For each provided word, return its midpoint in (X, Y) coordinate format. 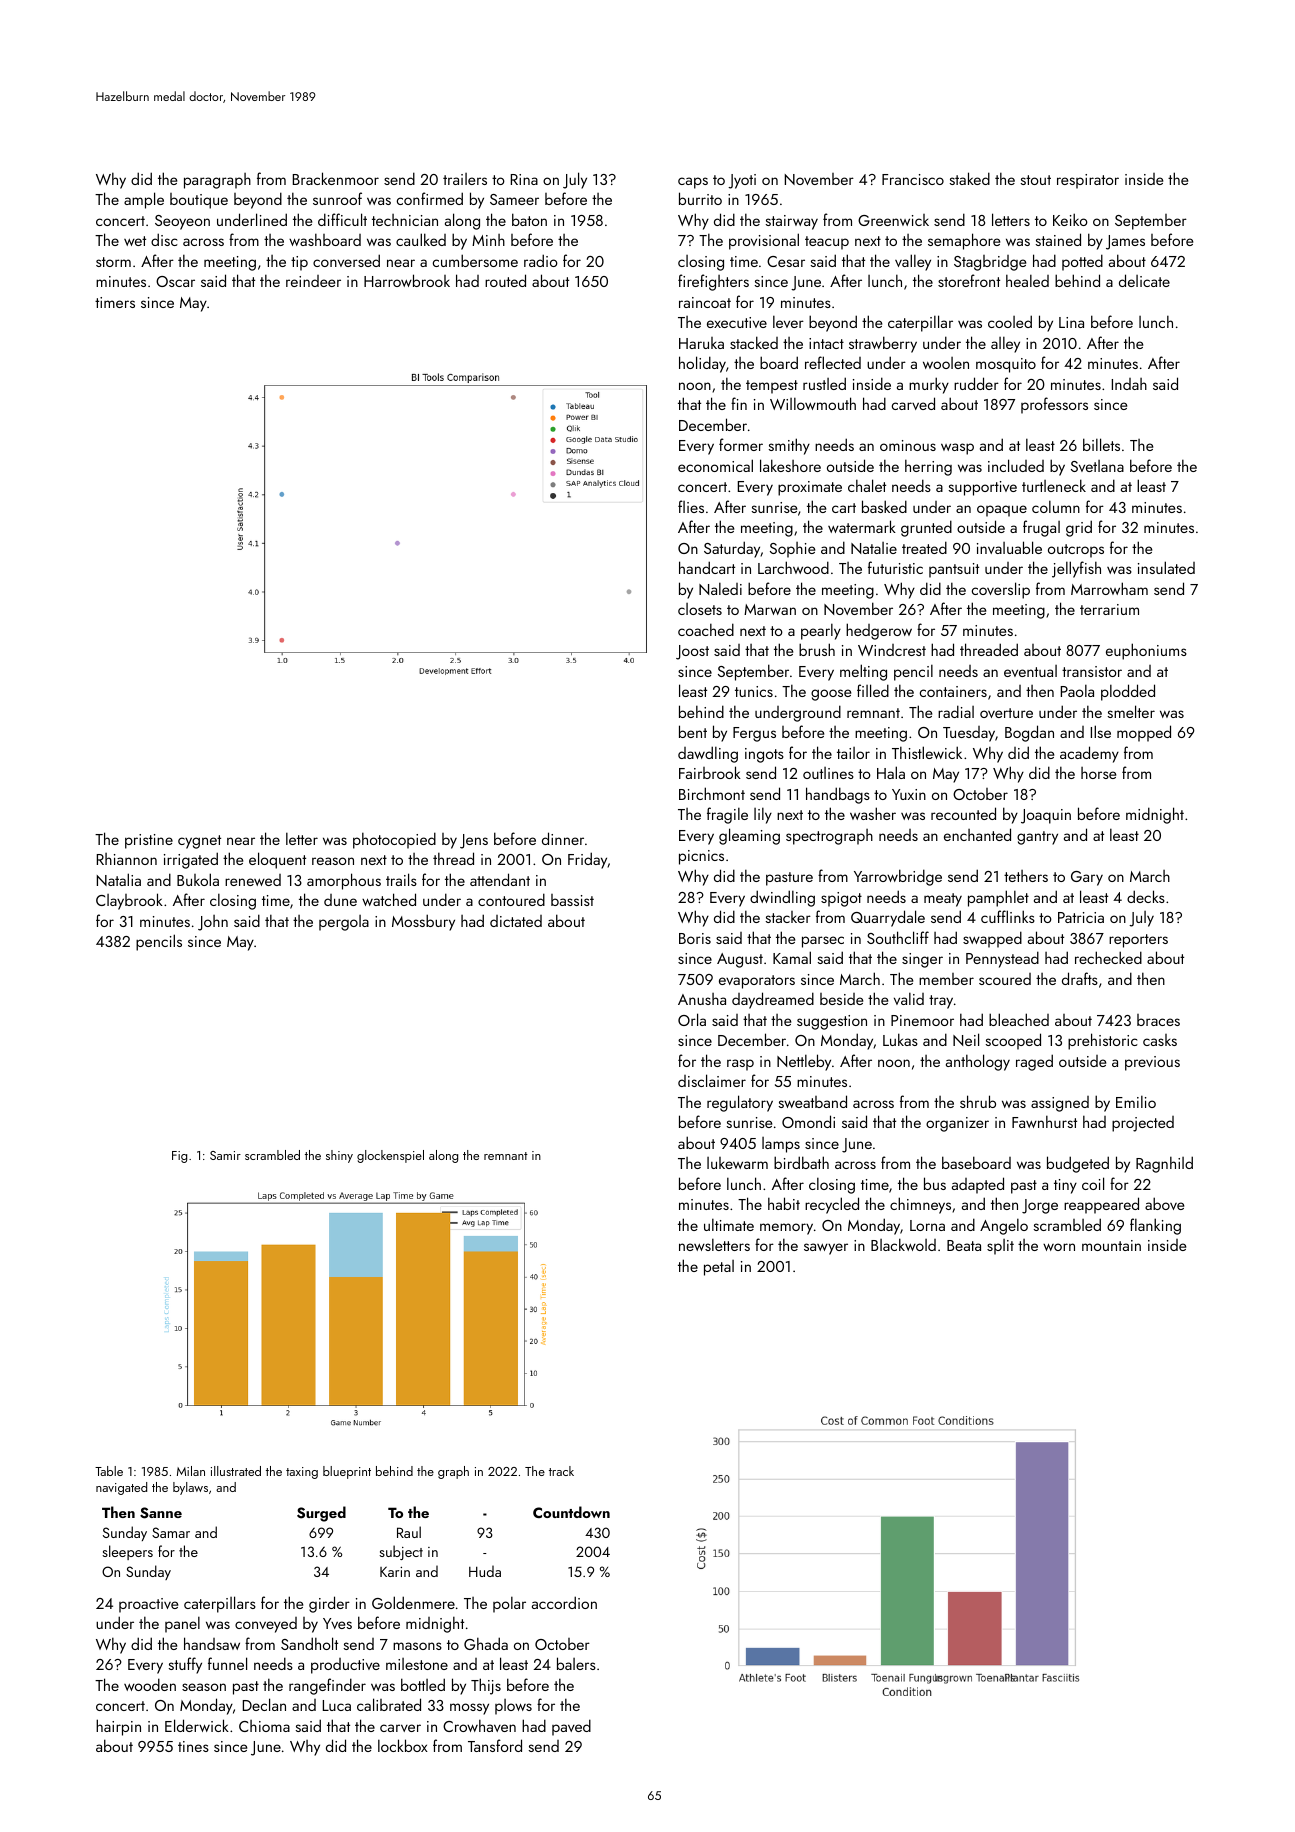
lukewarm (737, 1163)
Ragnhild (1164, 1164)
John (213, 923)
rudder (976, 383)
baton (529, 219)
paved (571, 1727)
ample (144, 200)
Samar (171, 1532)
